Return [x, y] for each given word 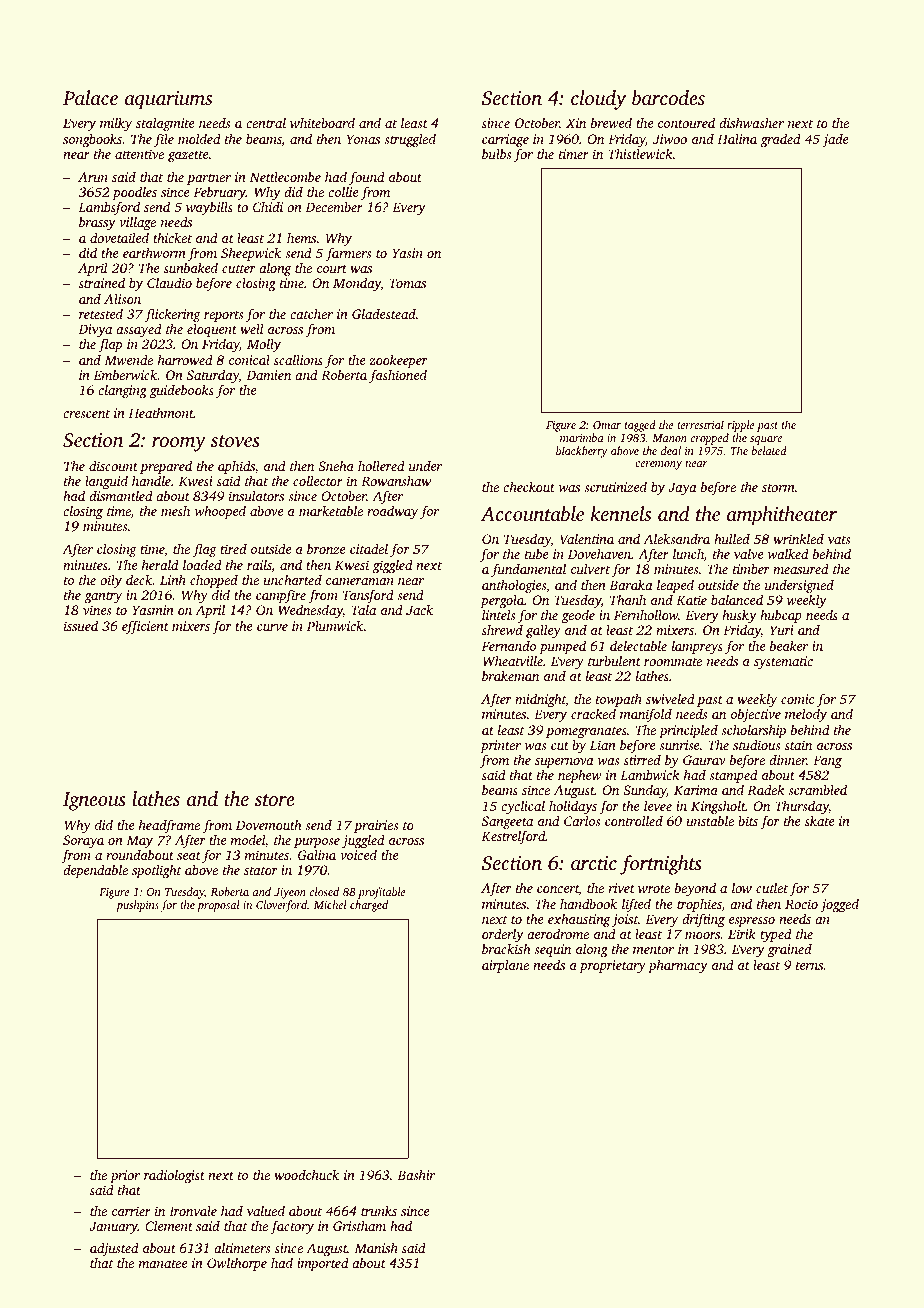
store [275, 800]
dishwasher [751, 122]
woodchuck [306, 1174]
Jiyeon [290, 893]
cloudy [598, 100]
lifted [636, 905]
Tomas [407, 283]
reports [223, 316]
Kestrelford [513, 837]
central [266, 123]
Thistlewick [640, 153]
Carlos [582, 821]
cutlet [772, 887]
